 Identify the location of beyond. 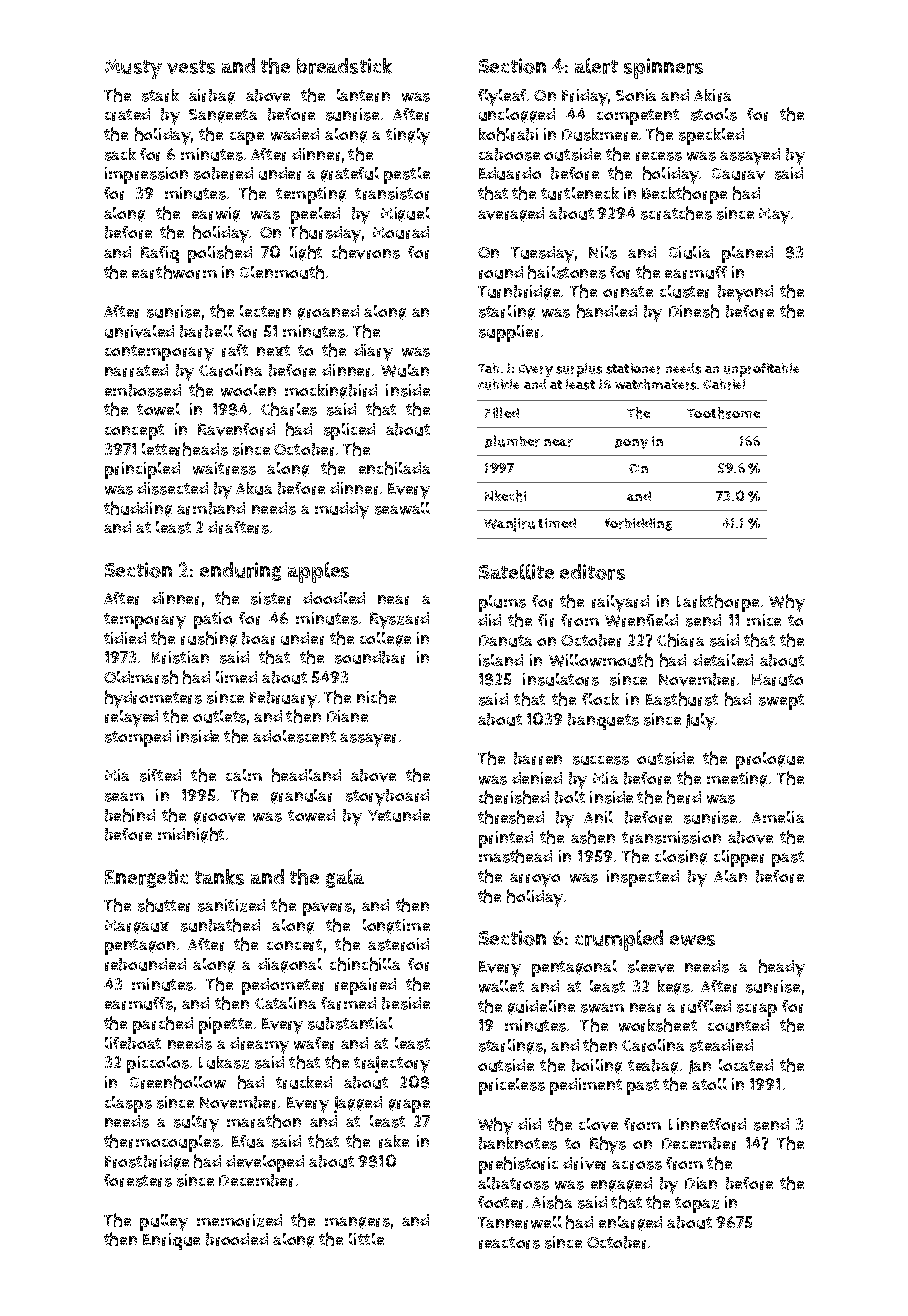
(745, 293).
